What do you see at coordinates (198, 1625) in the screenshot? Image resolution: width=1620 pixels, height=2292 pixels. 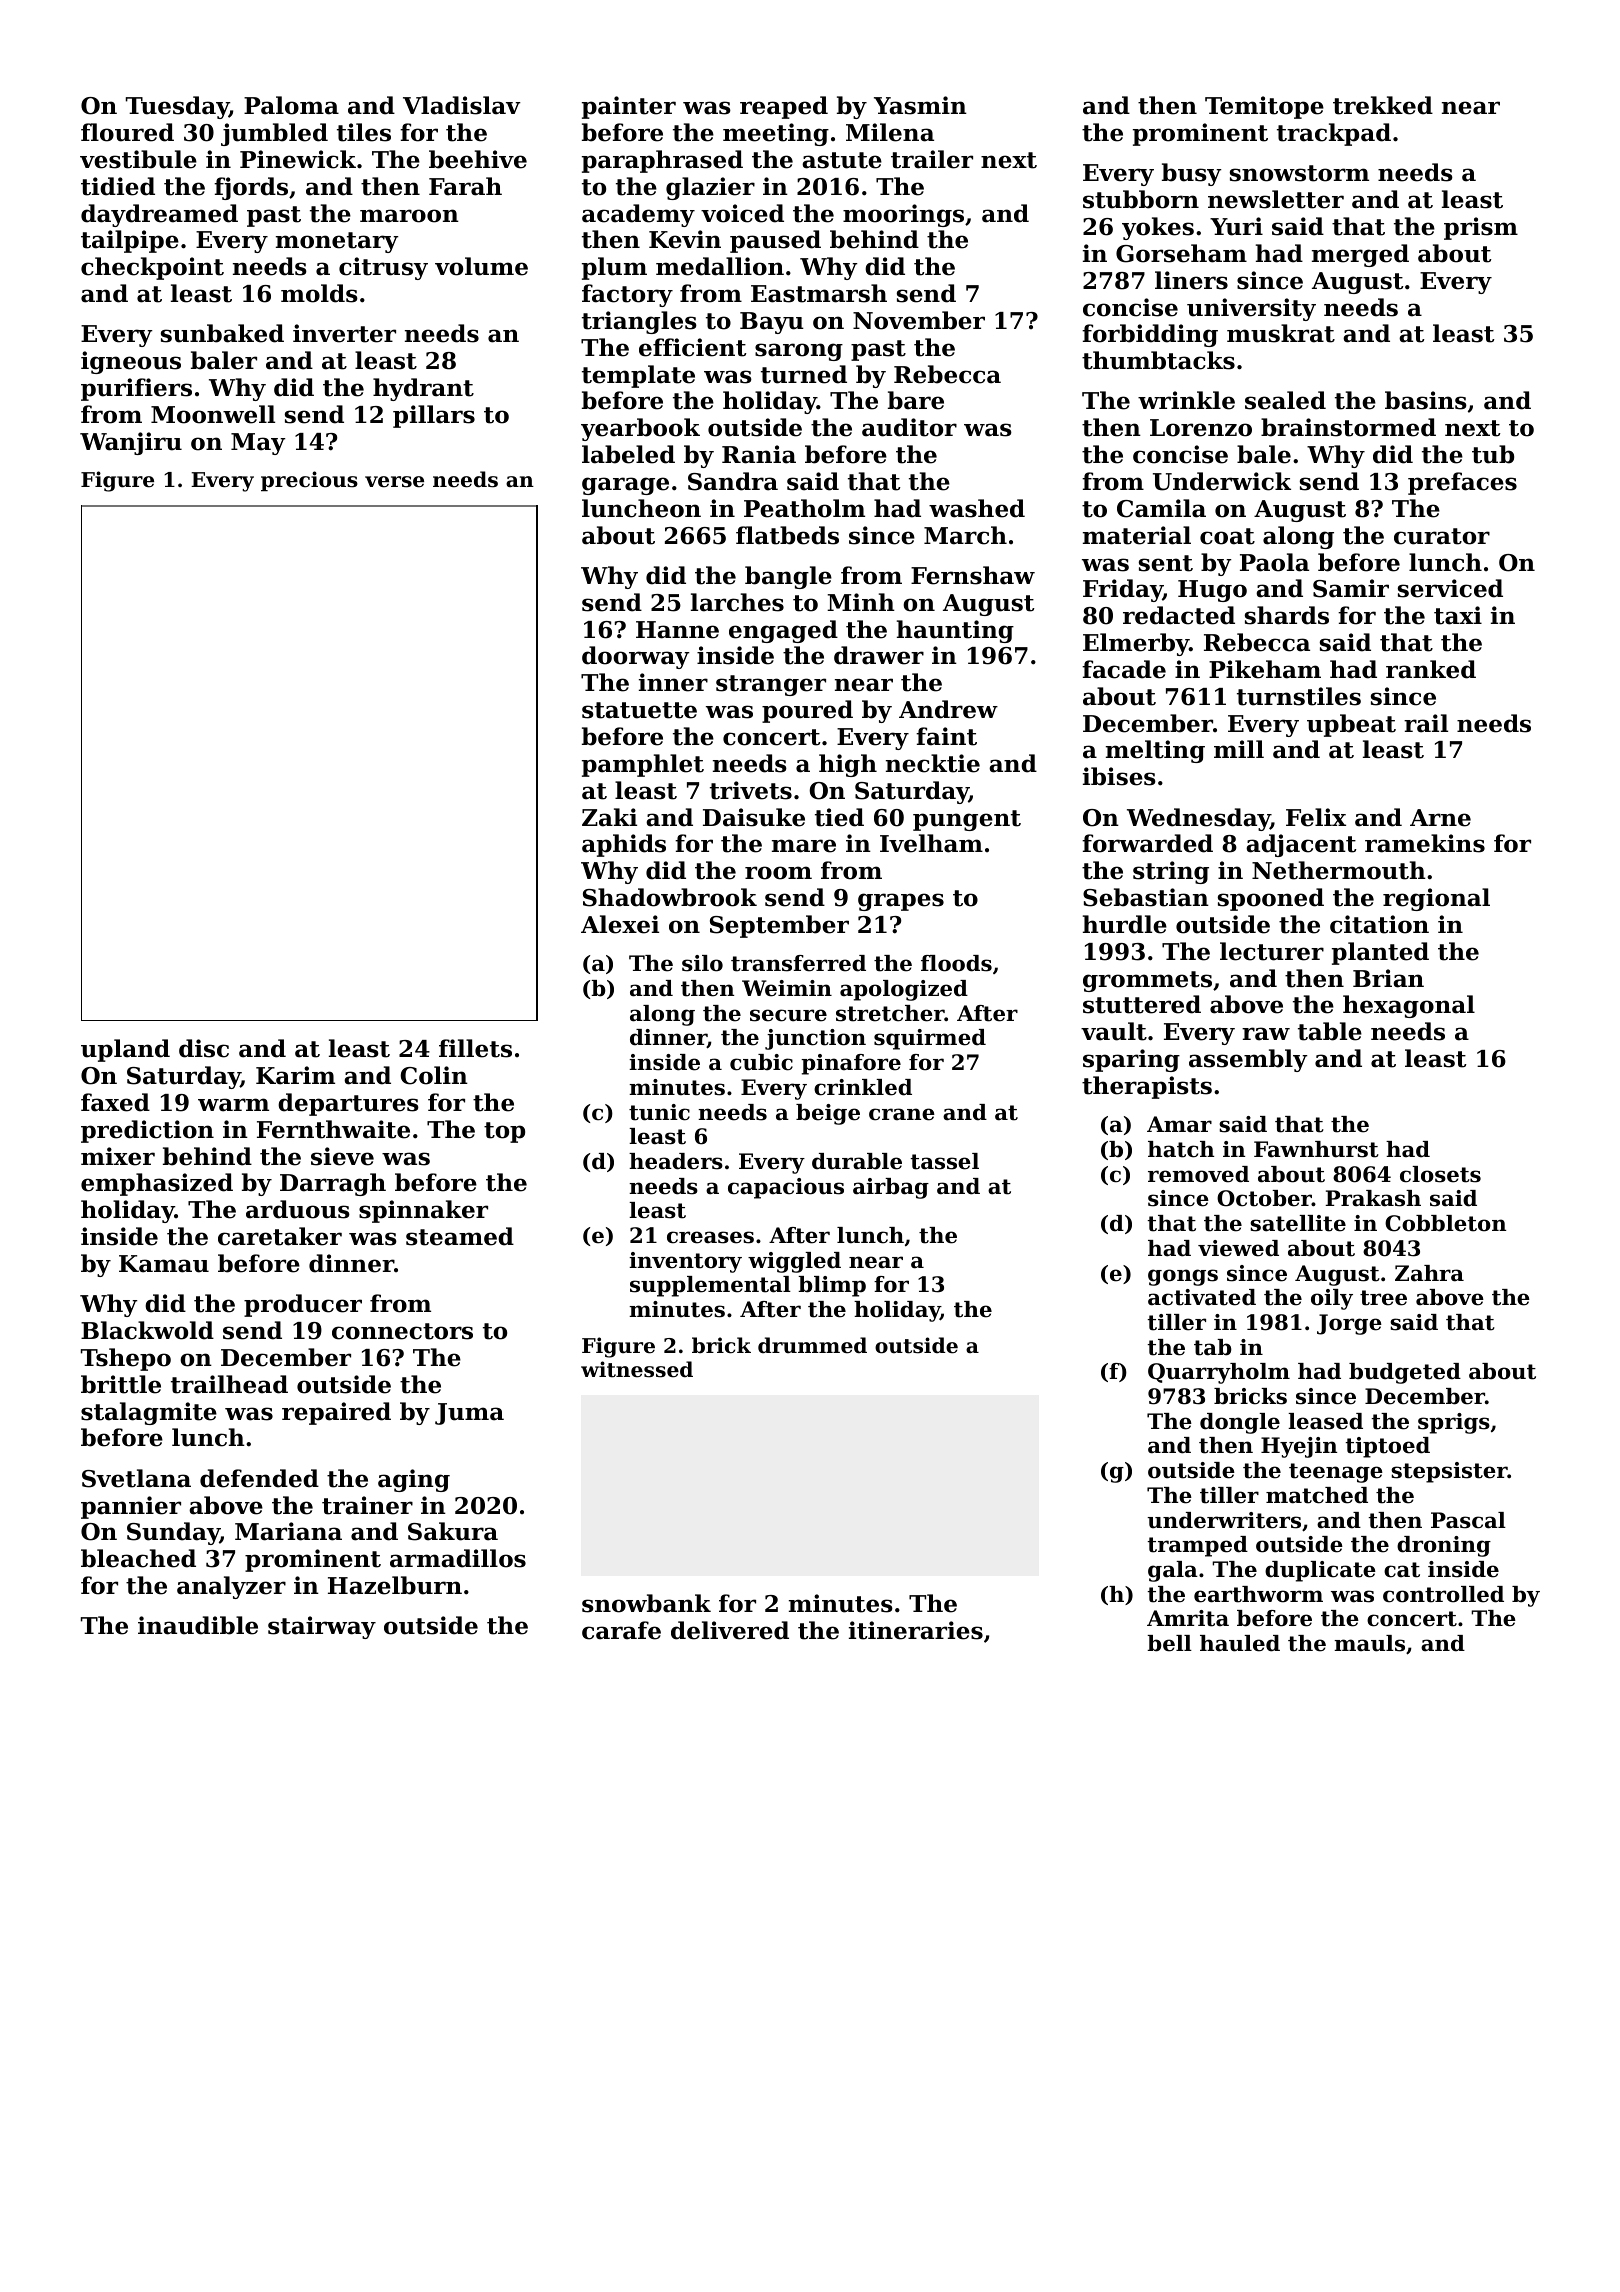 I see `inaudible` at bounding box center [198, 1625].
